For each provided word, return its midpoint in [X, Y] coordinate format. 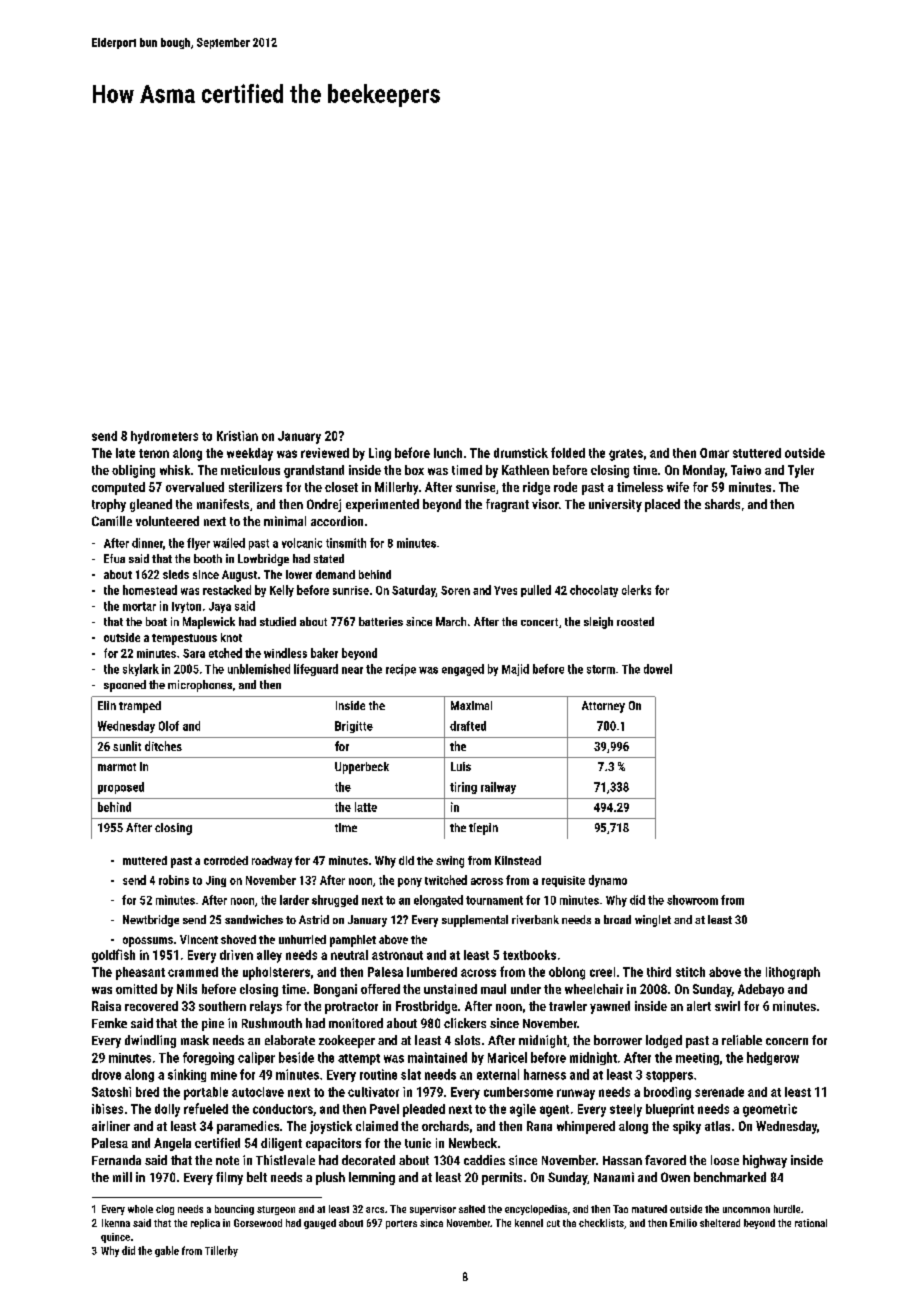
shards [722, 504]
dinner [147, 543]
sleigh [598, 623]
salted [472, 1209]
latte [366, 807]
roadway [272, 862]
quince [115, 1238]
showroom [692, 900]
